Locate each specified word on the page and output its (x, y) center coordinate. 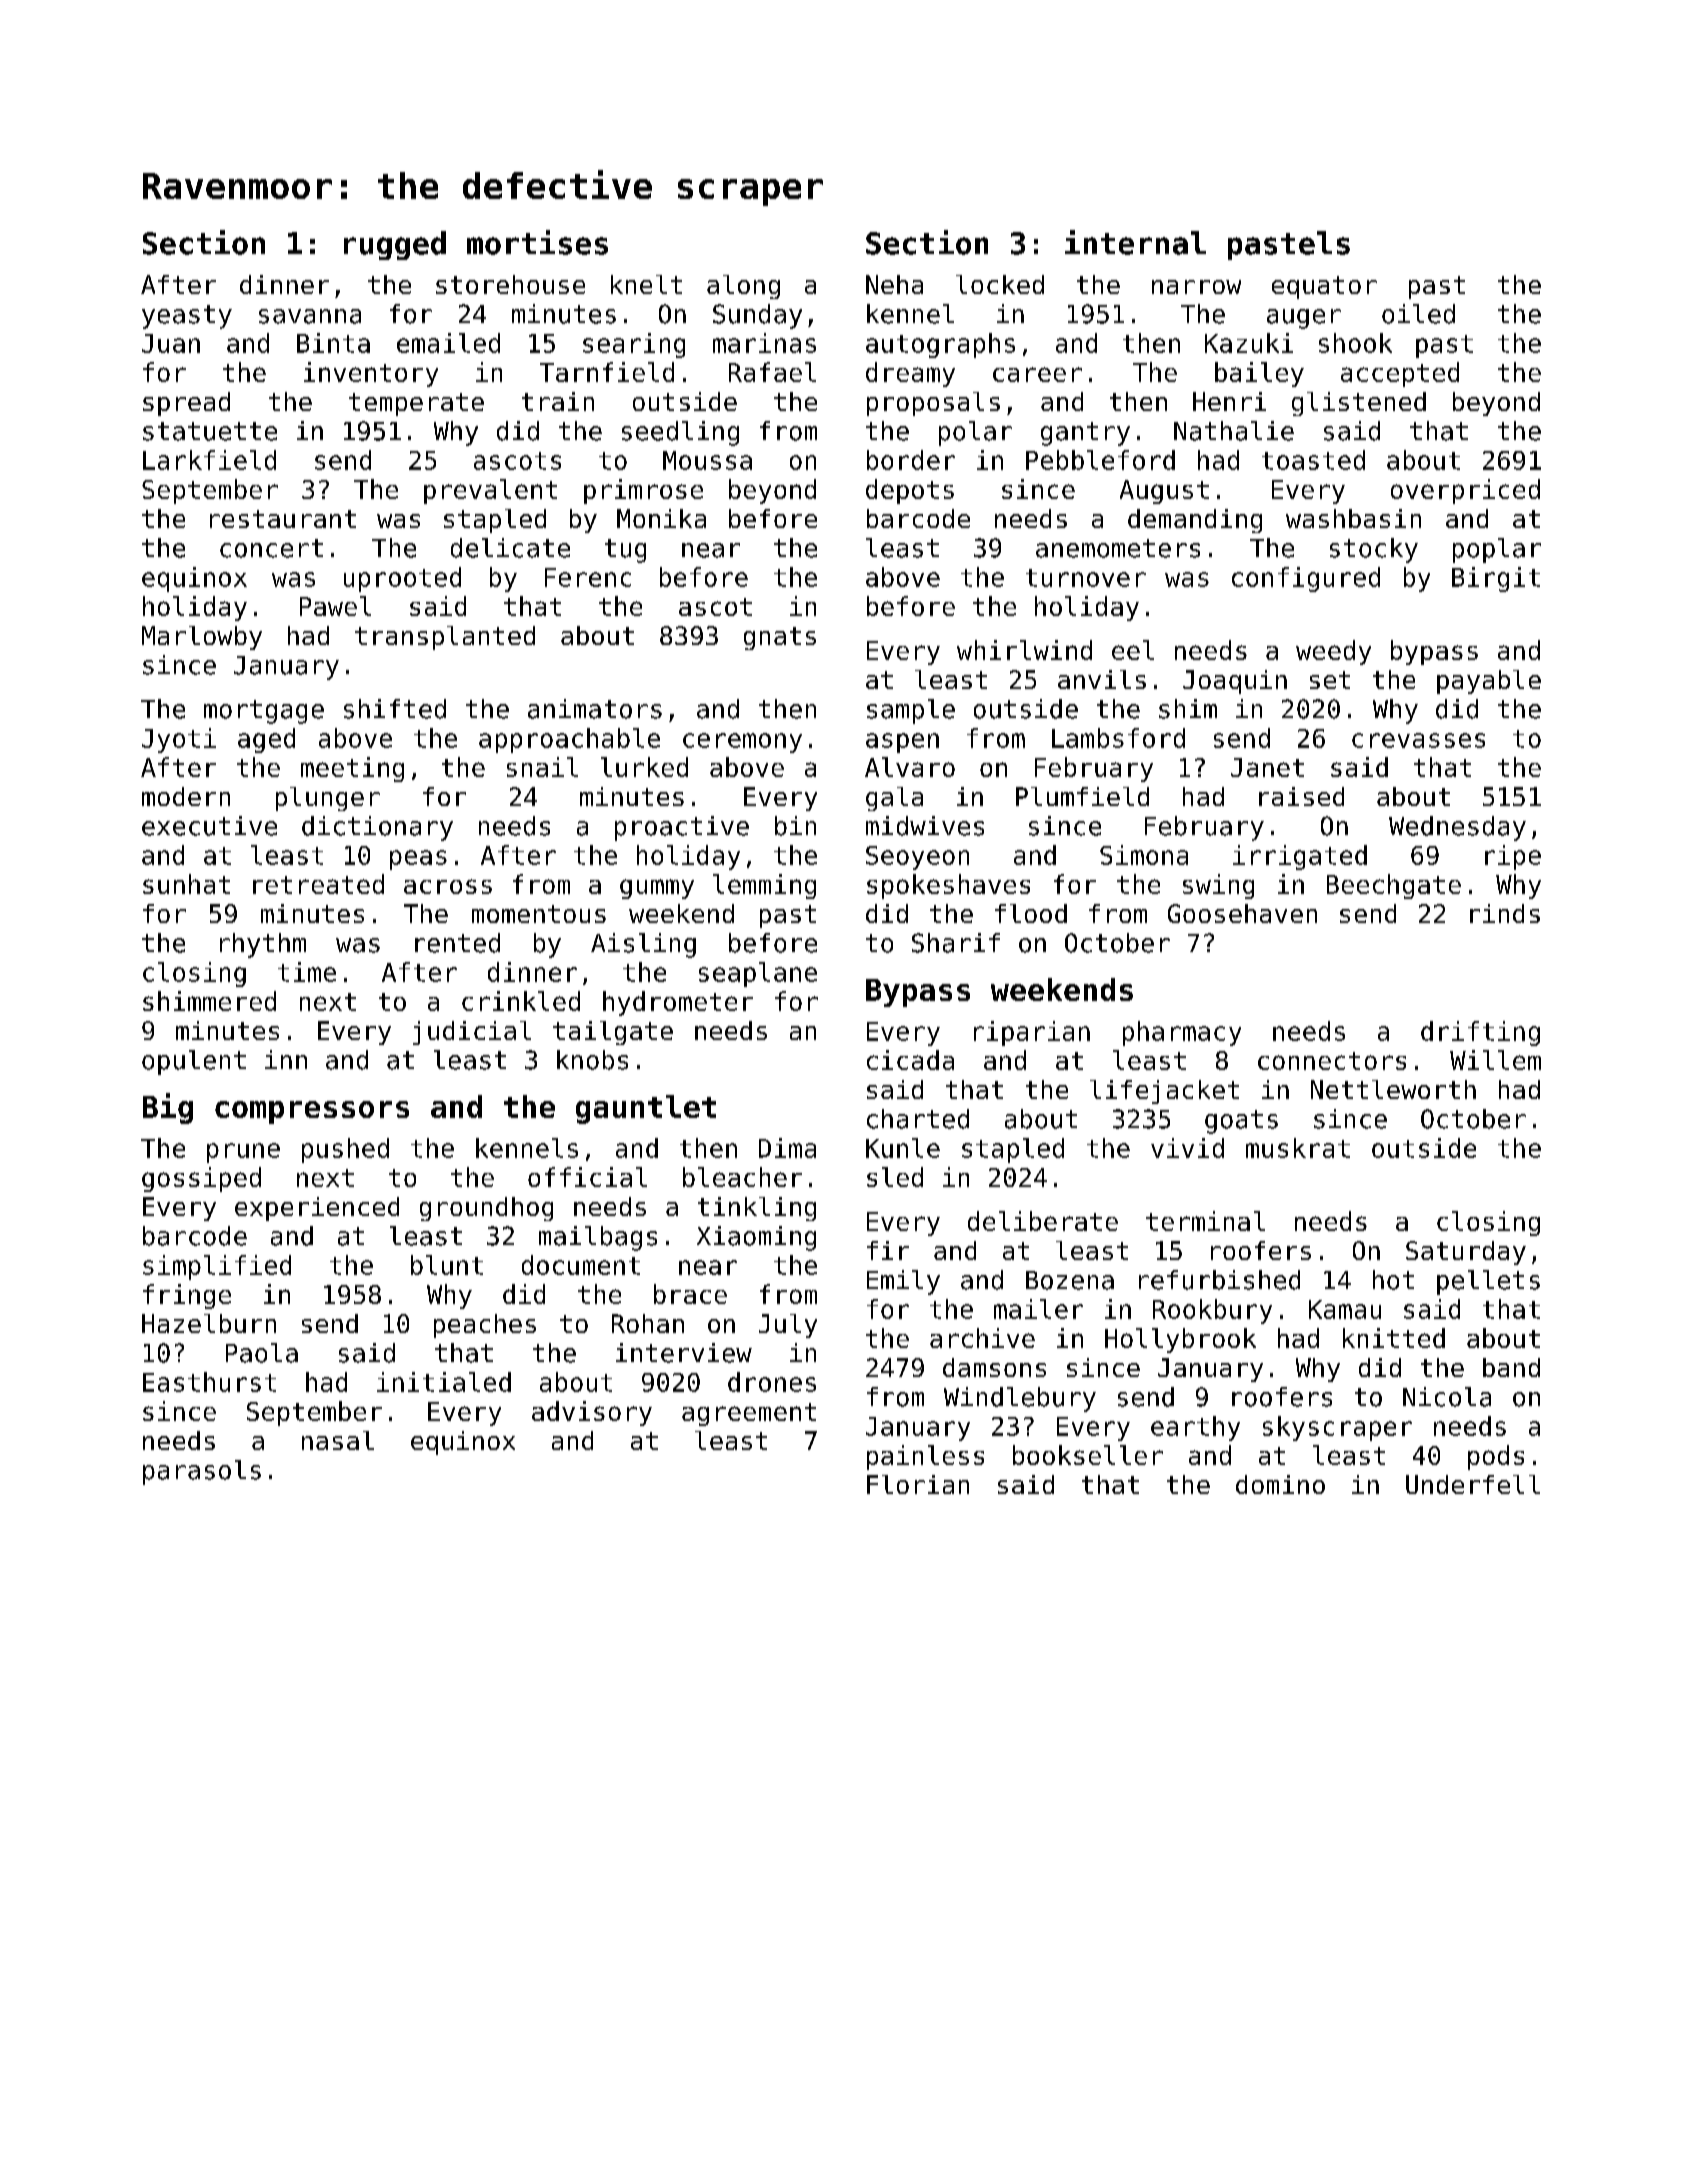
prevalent (490, 491)
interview (684, 1353)
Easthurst (209, 1382)
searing (634, 345)
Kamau (1345, 1309)
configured (1306, 579)
